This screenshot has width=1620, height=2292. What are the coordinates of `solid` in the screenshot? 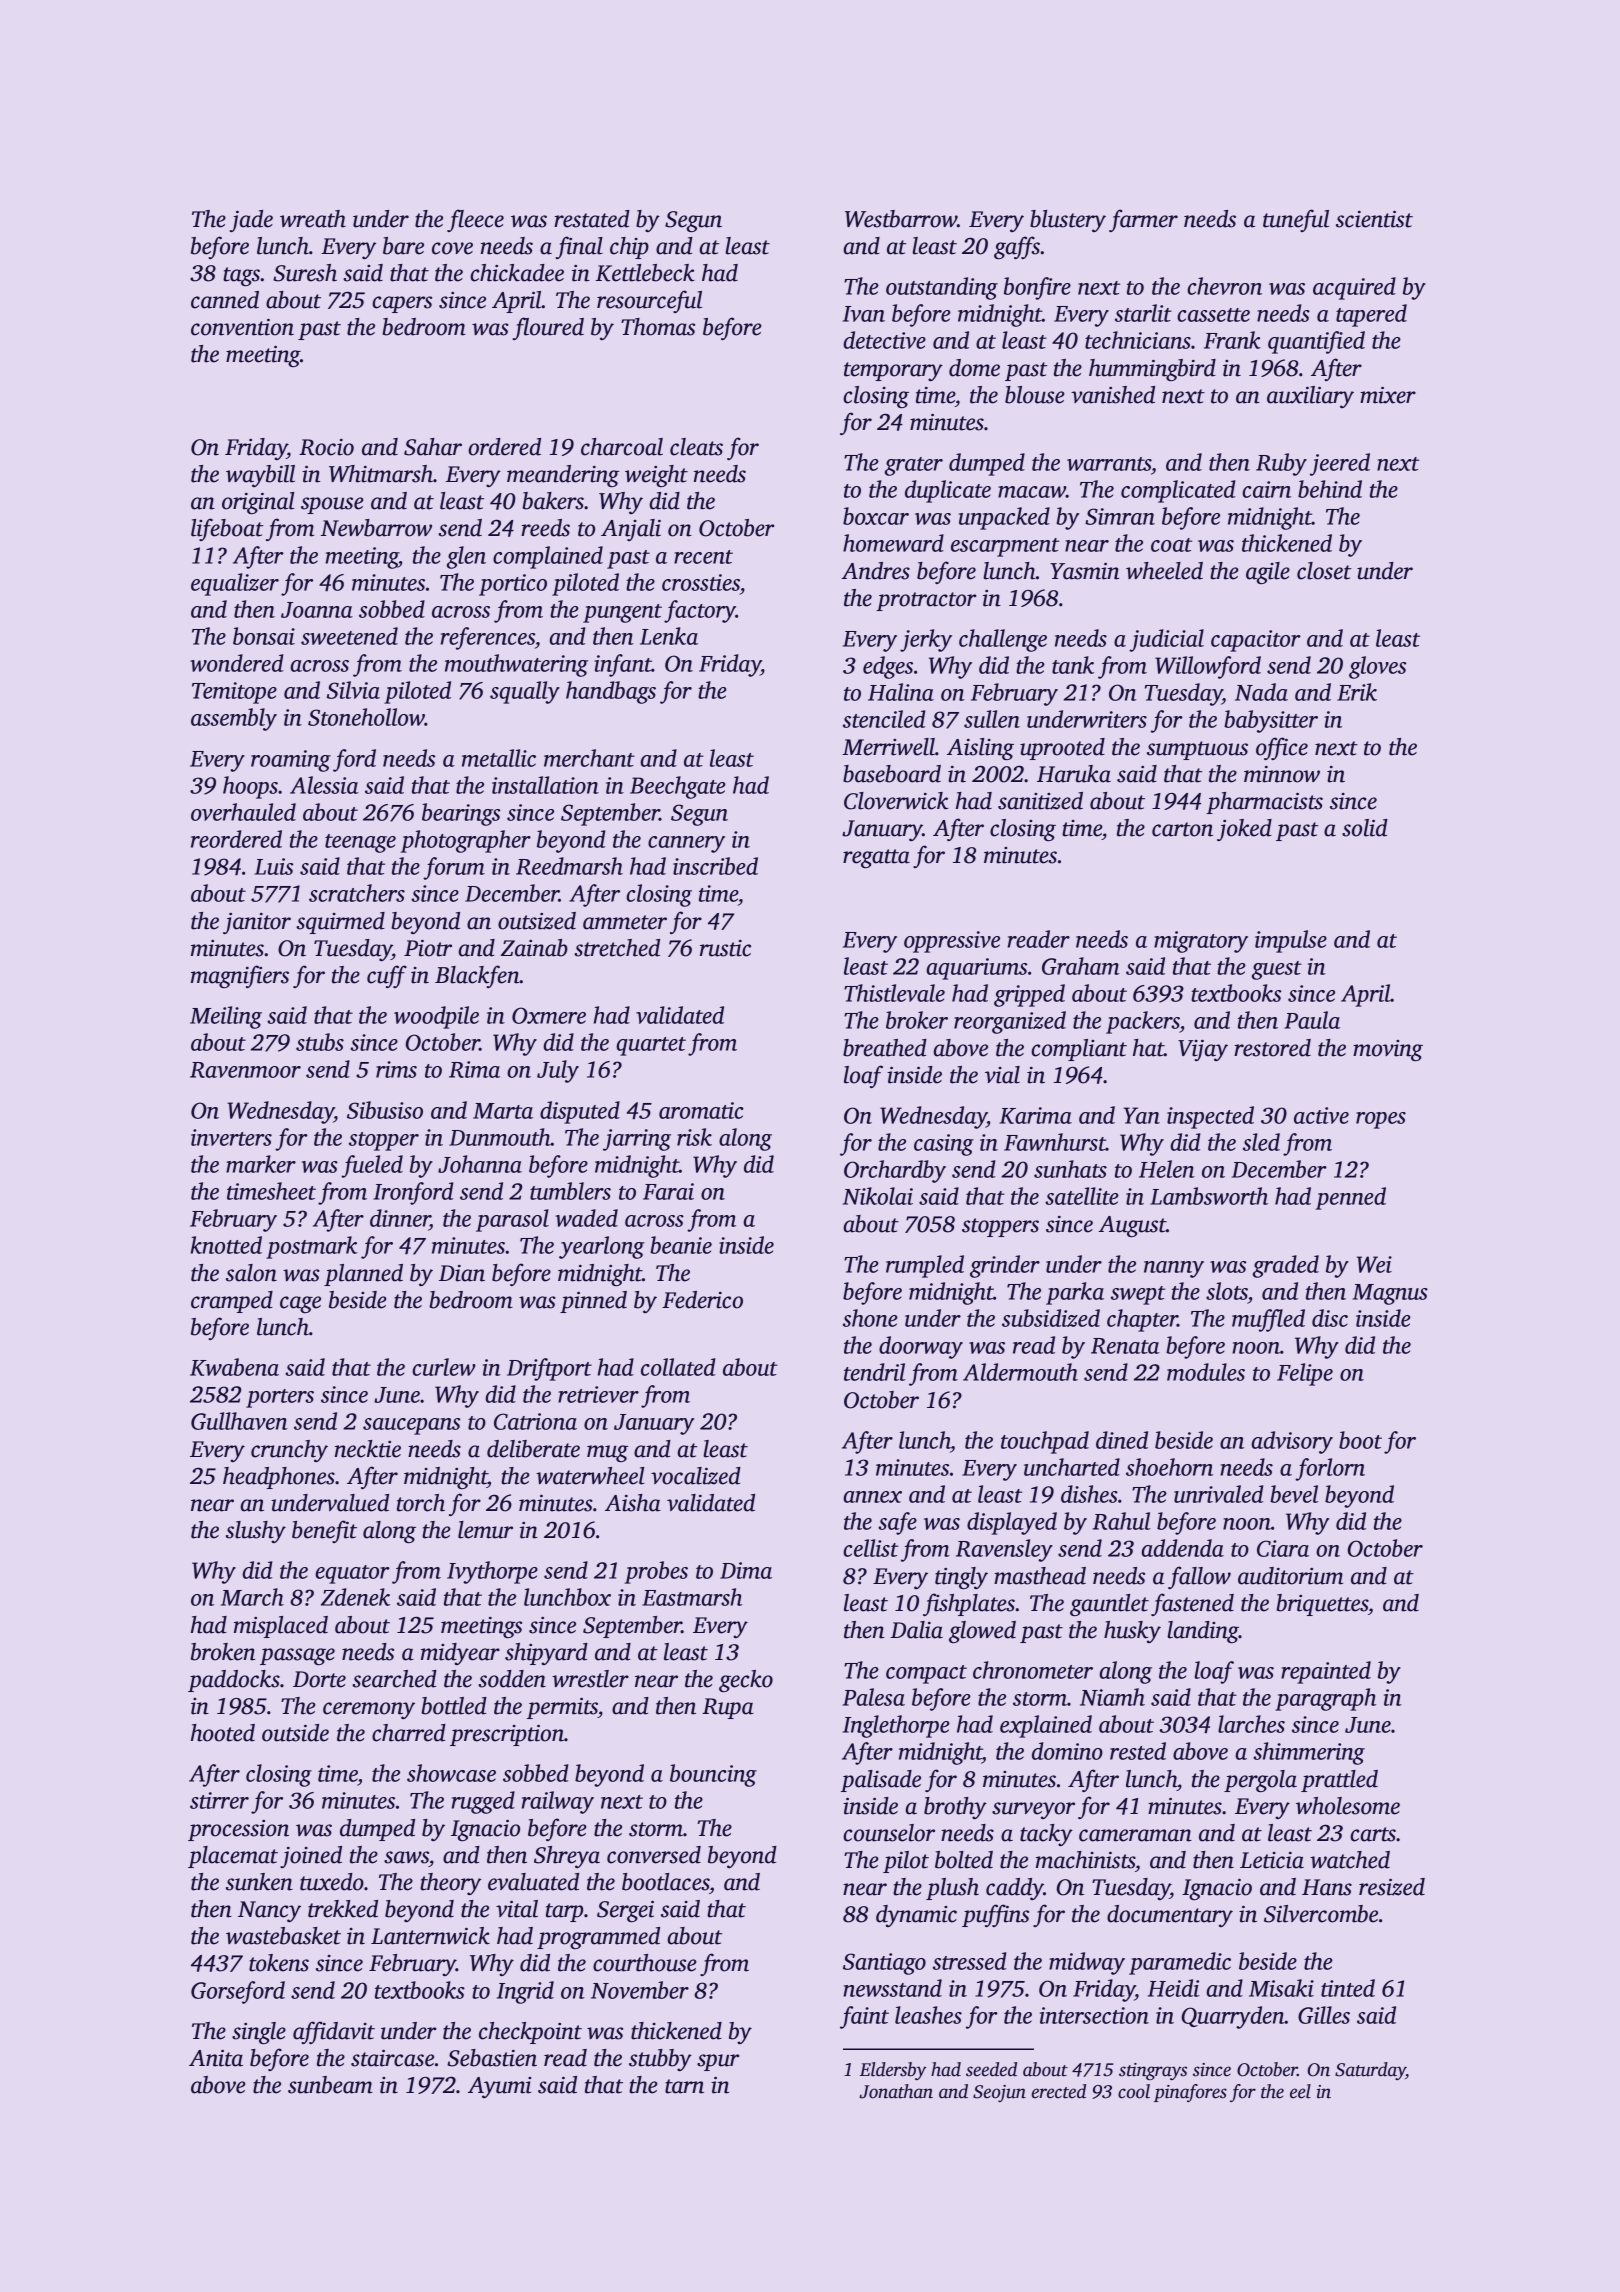 It's located at (1365, 828).
